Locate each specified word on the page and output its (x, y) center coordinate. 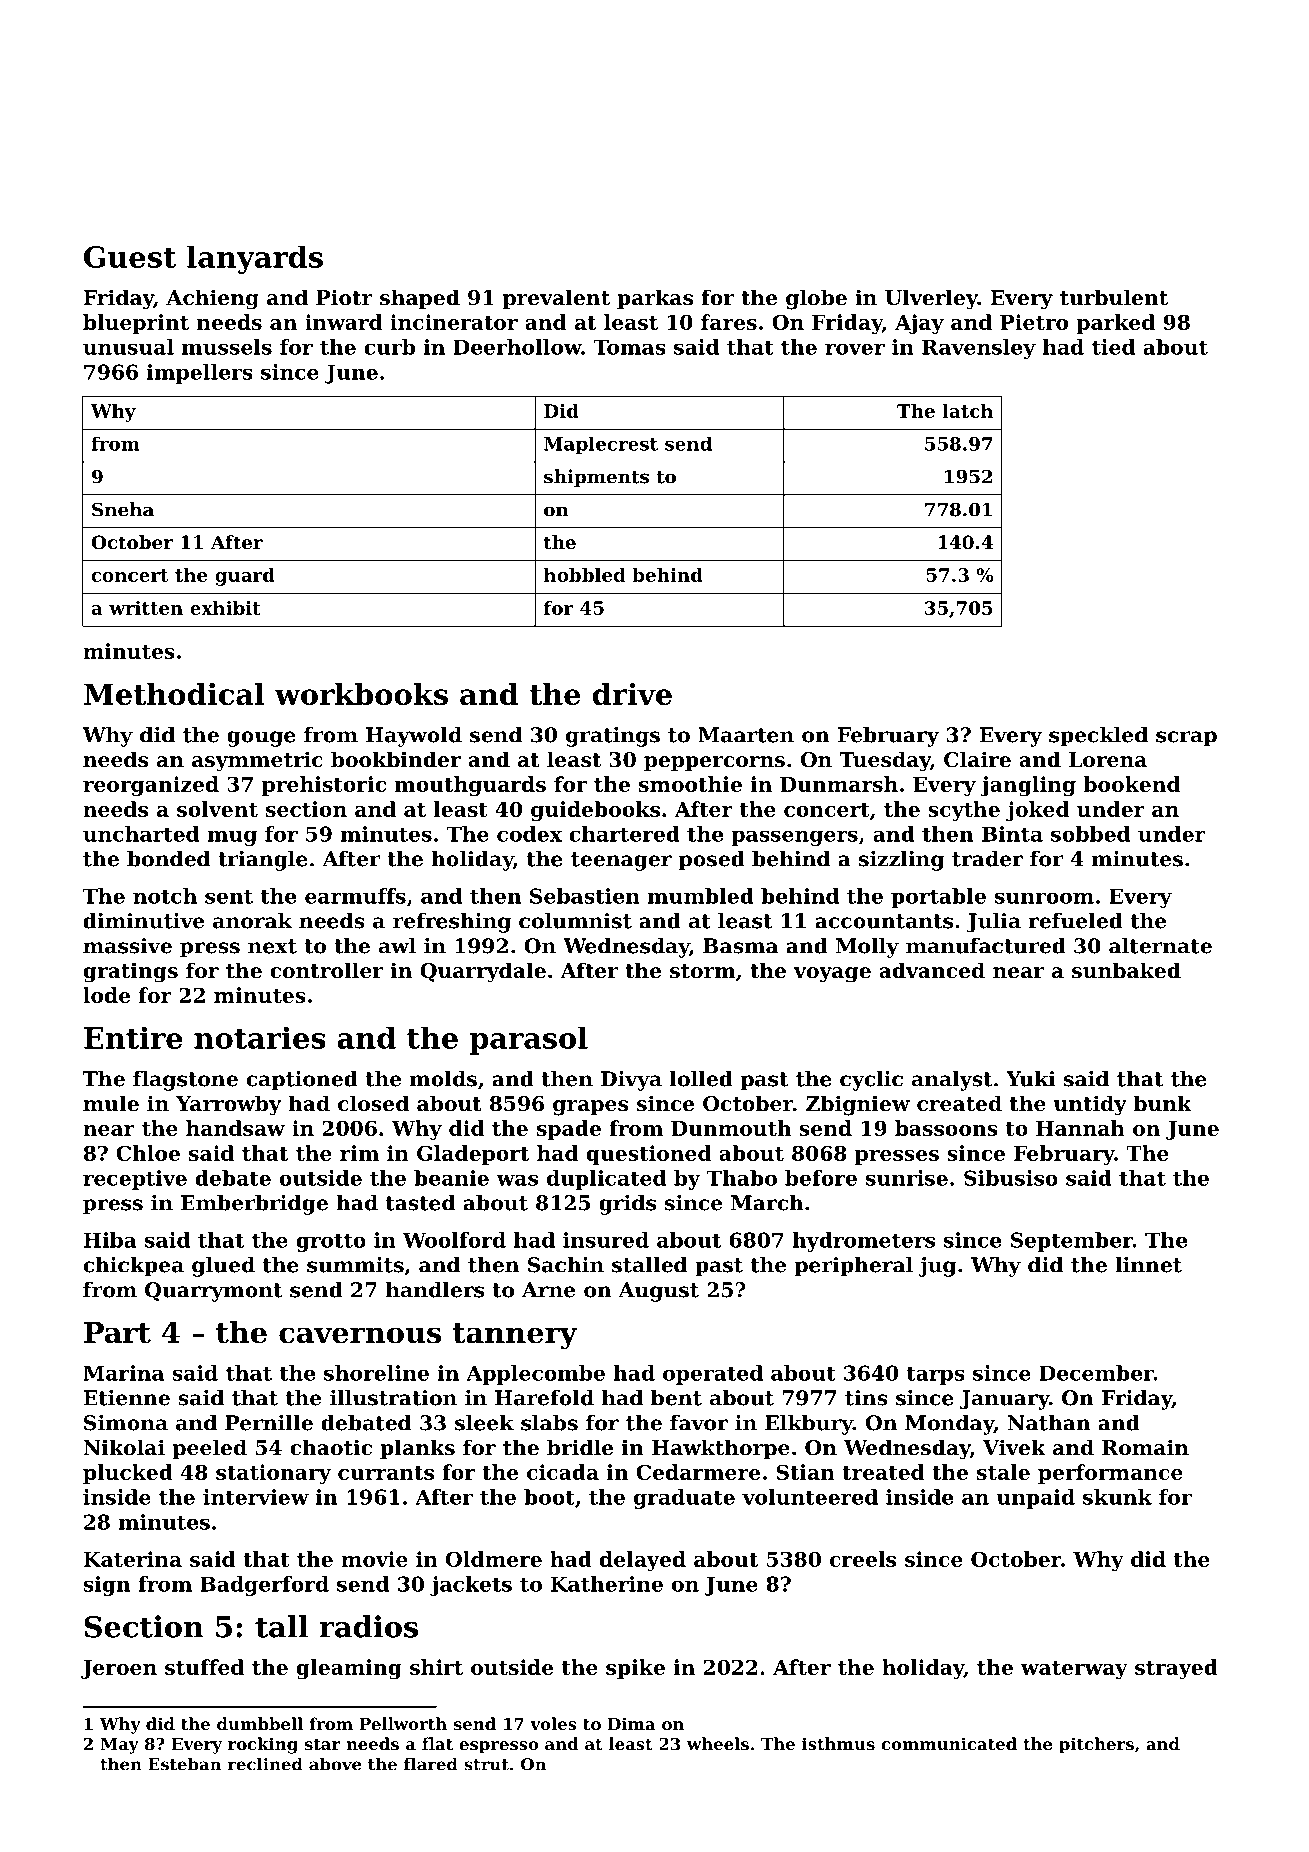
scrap (1186, 739)
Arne (548, 1290)
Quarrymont (213, 1292)
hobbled (585, 575)
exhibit (225, 608)
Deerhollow (517, 347)
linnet (1148, 1265)
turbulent (1114, 297)
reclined (265, 1764)
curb (389, 347)
